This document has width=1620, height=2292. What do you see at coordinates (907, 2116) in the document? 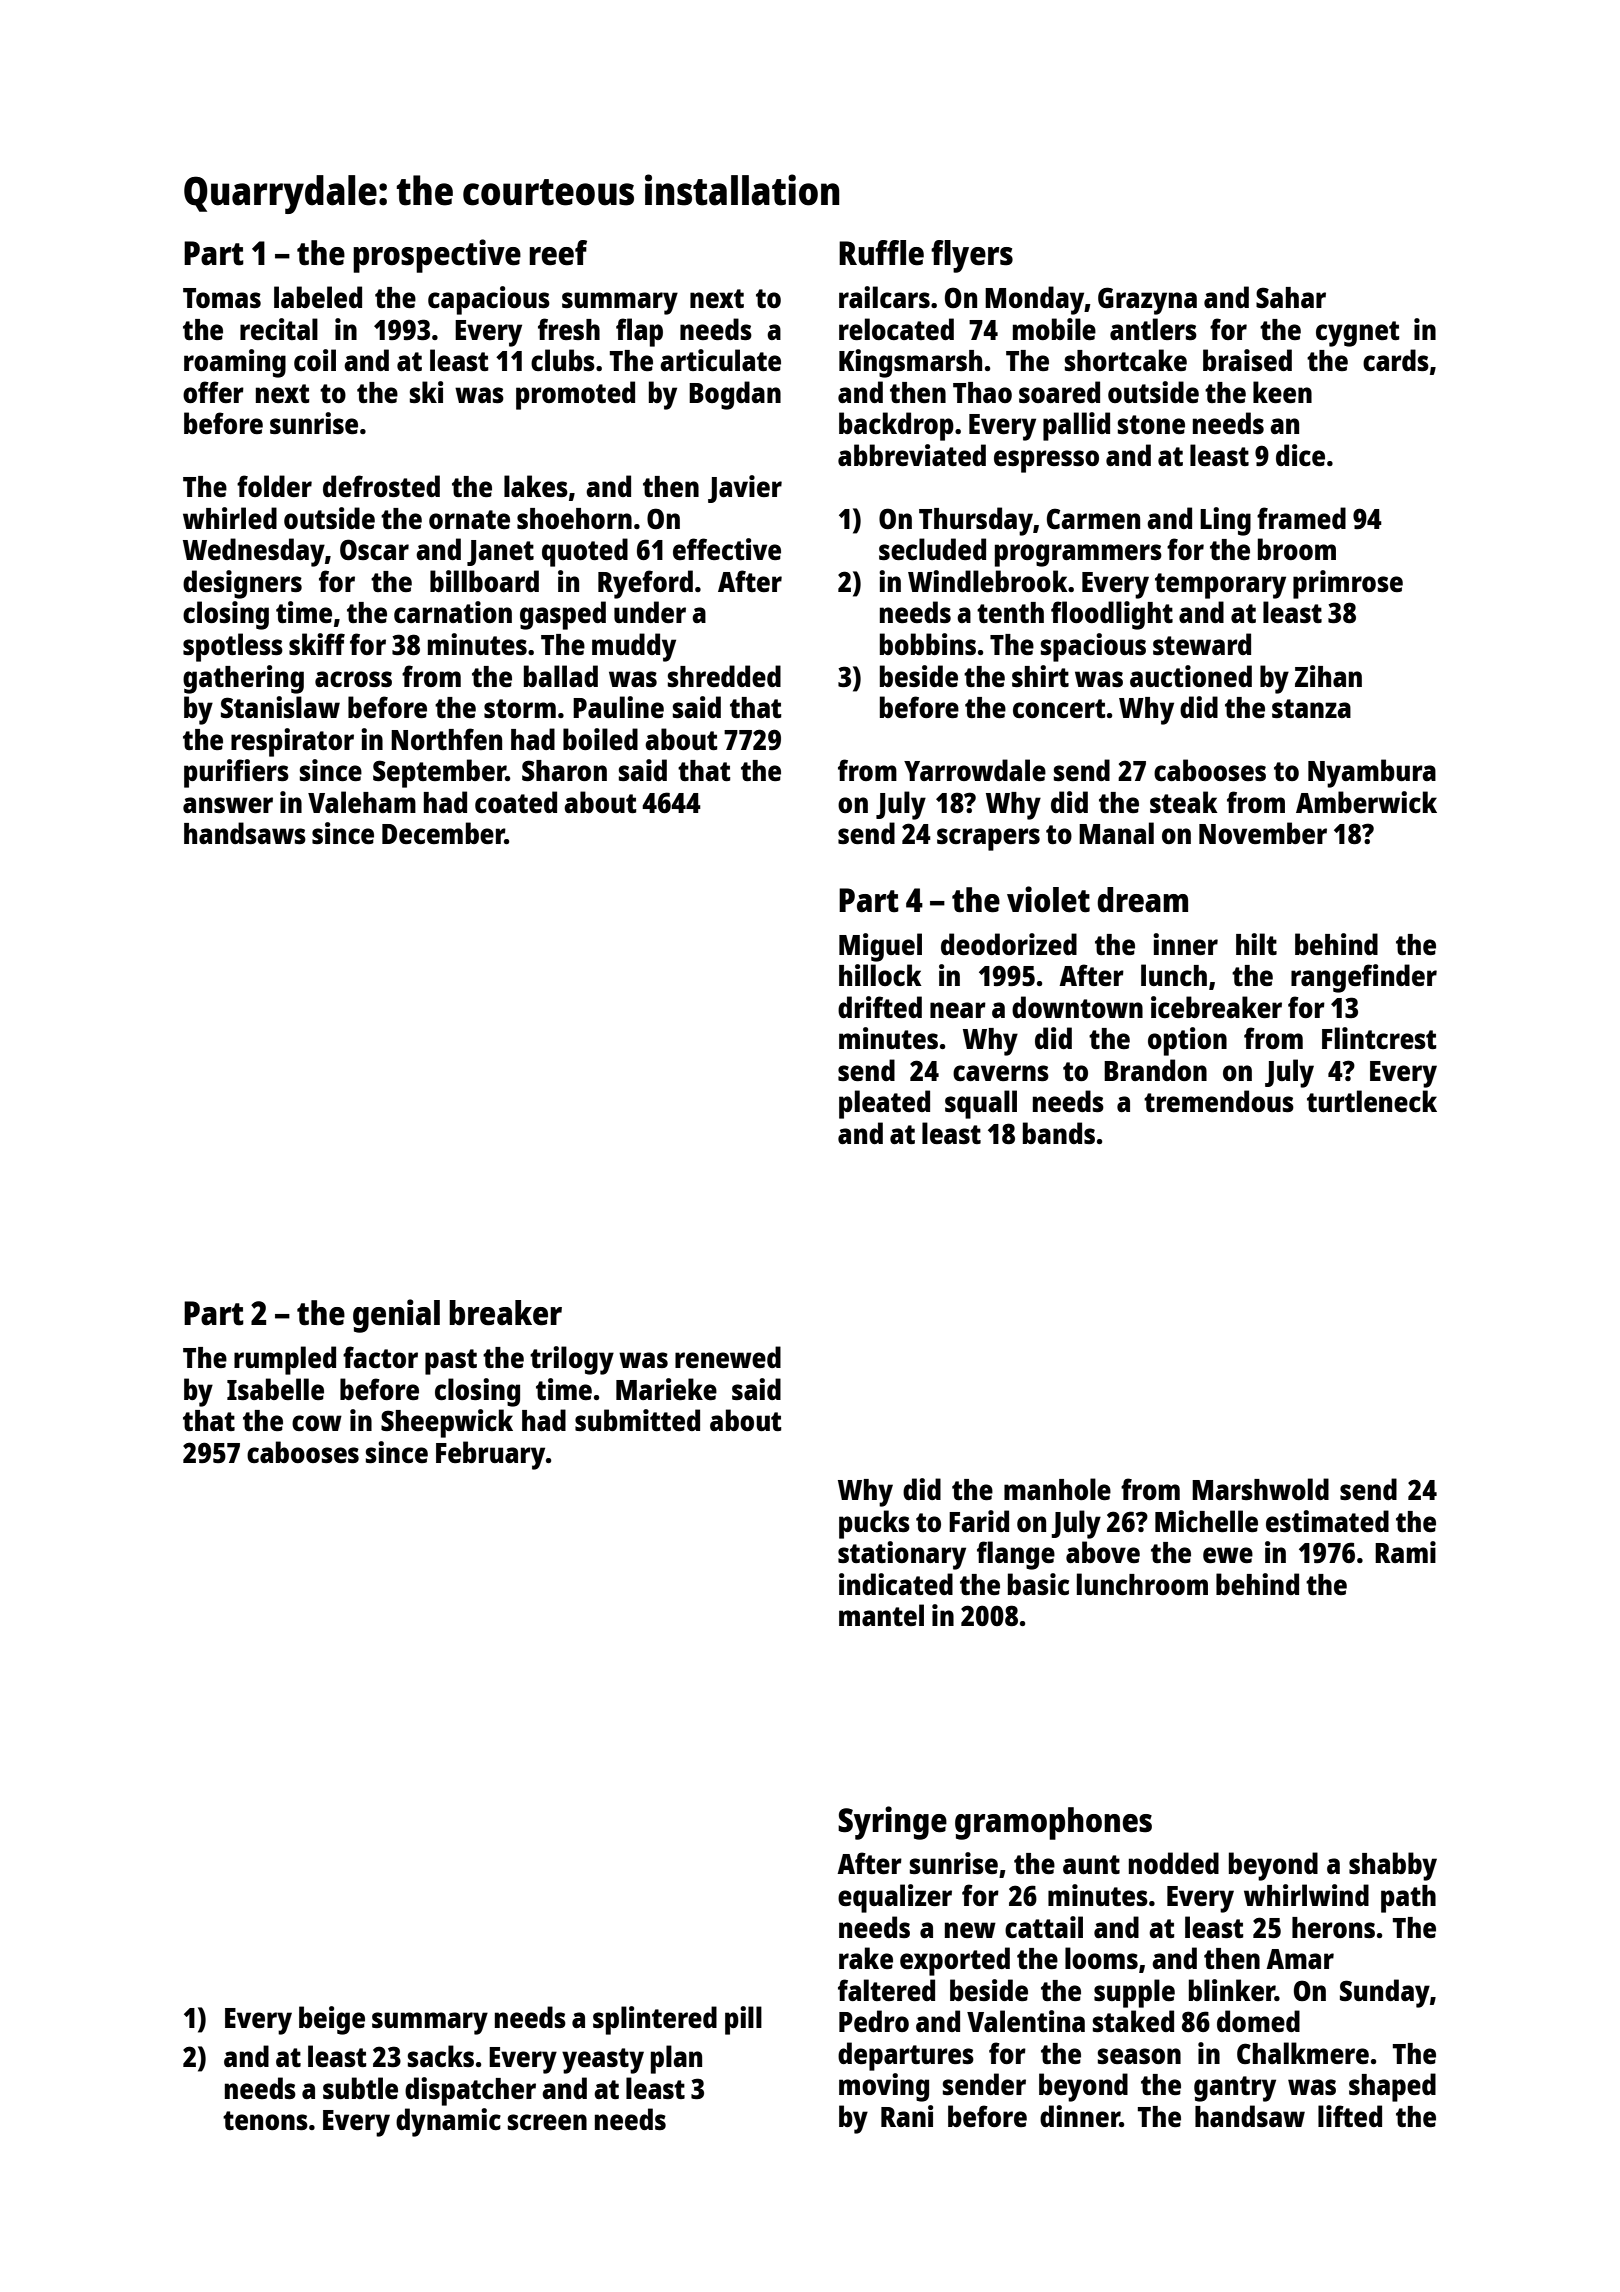
I see `Rani` at bounding box center [907, 2116].
